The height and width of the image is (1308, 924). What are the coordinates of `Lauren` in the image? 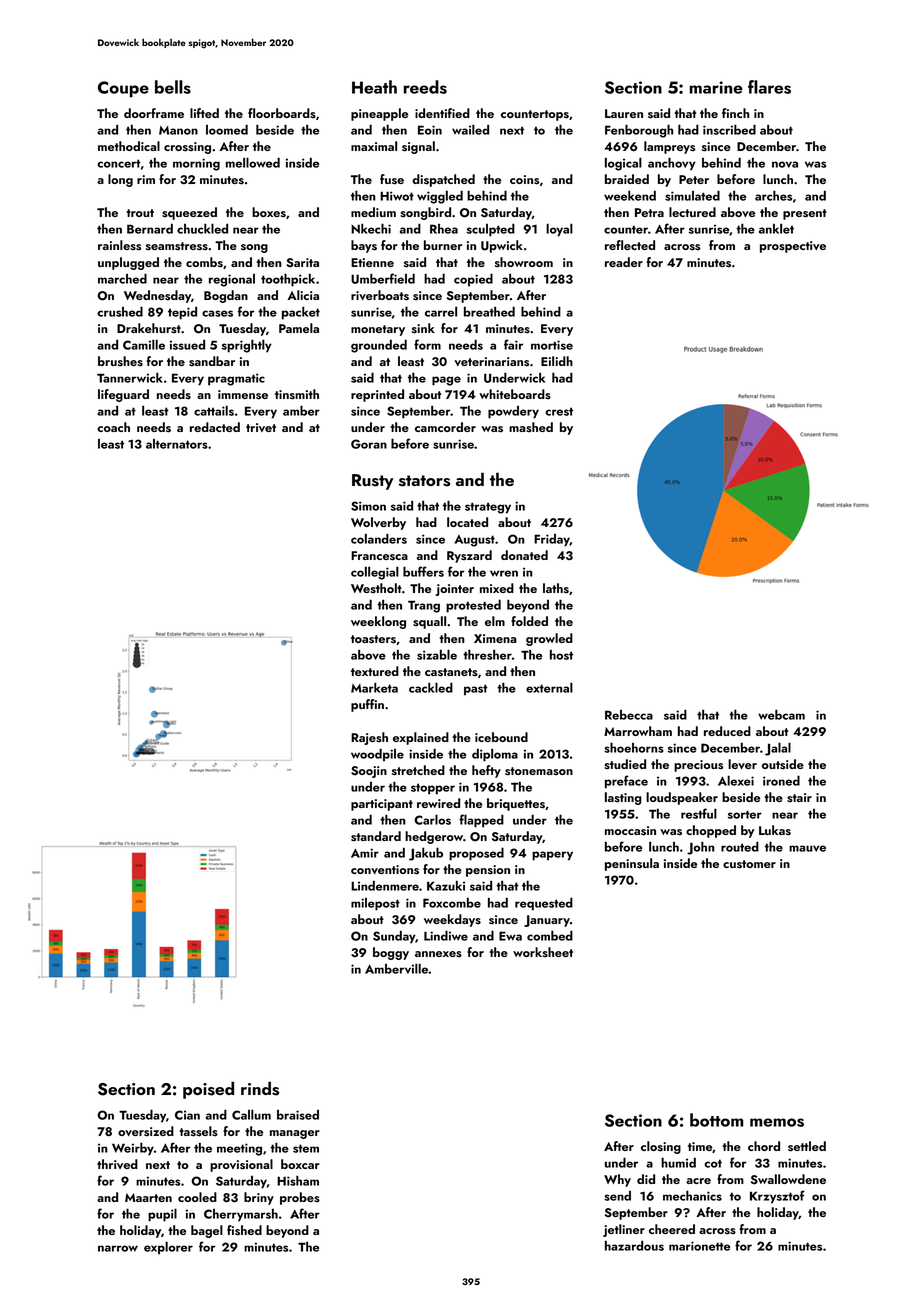 It's located at (624, 113).
